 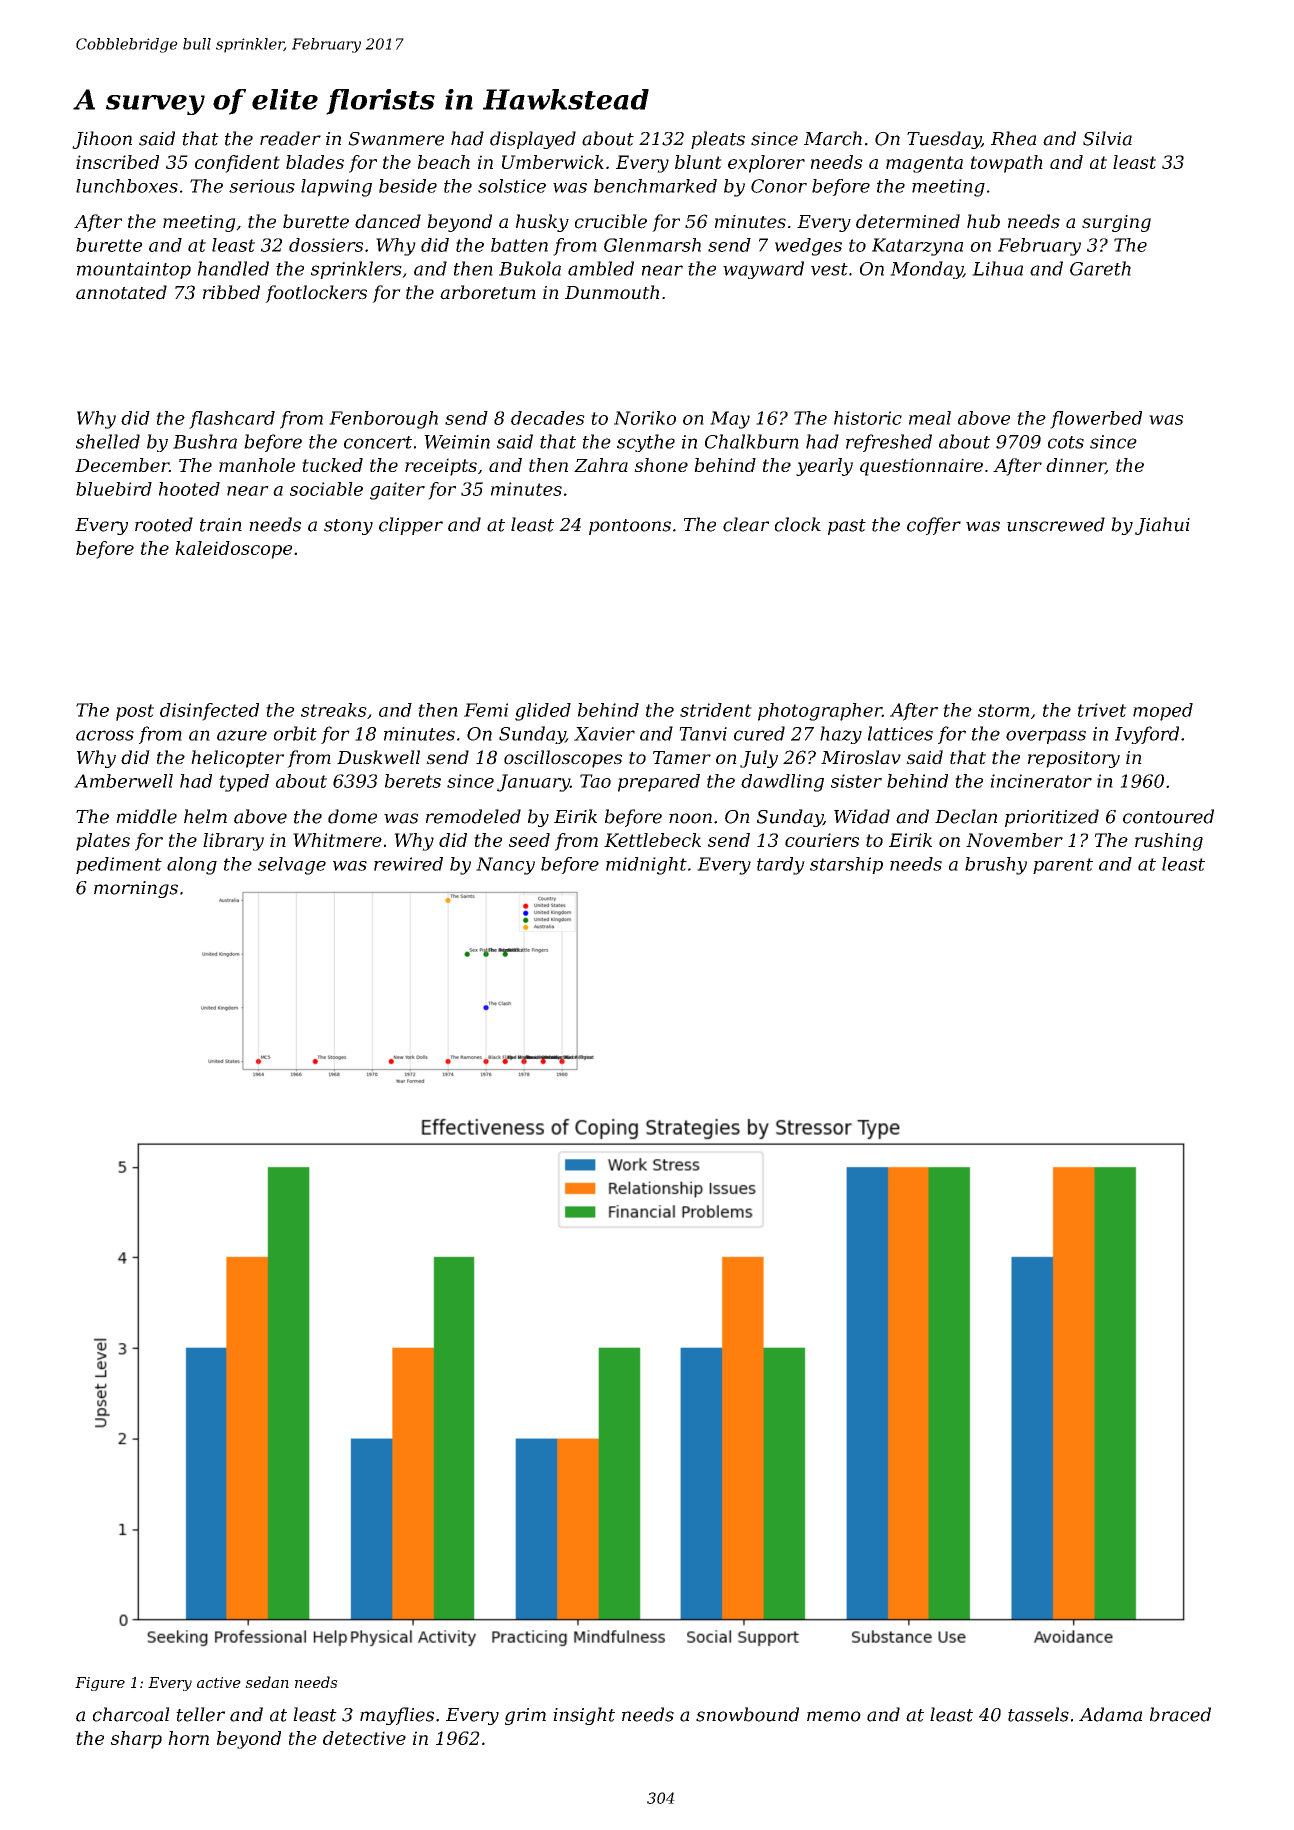 I want to click on charcoal, so click(x=131, y=1714).
